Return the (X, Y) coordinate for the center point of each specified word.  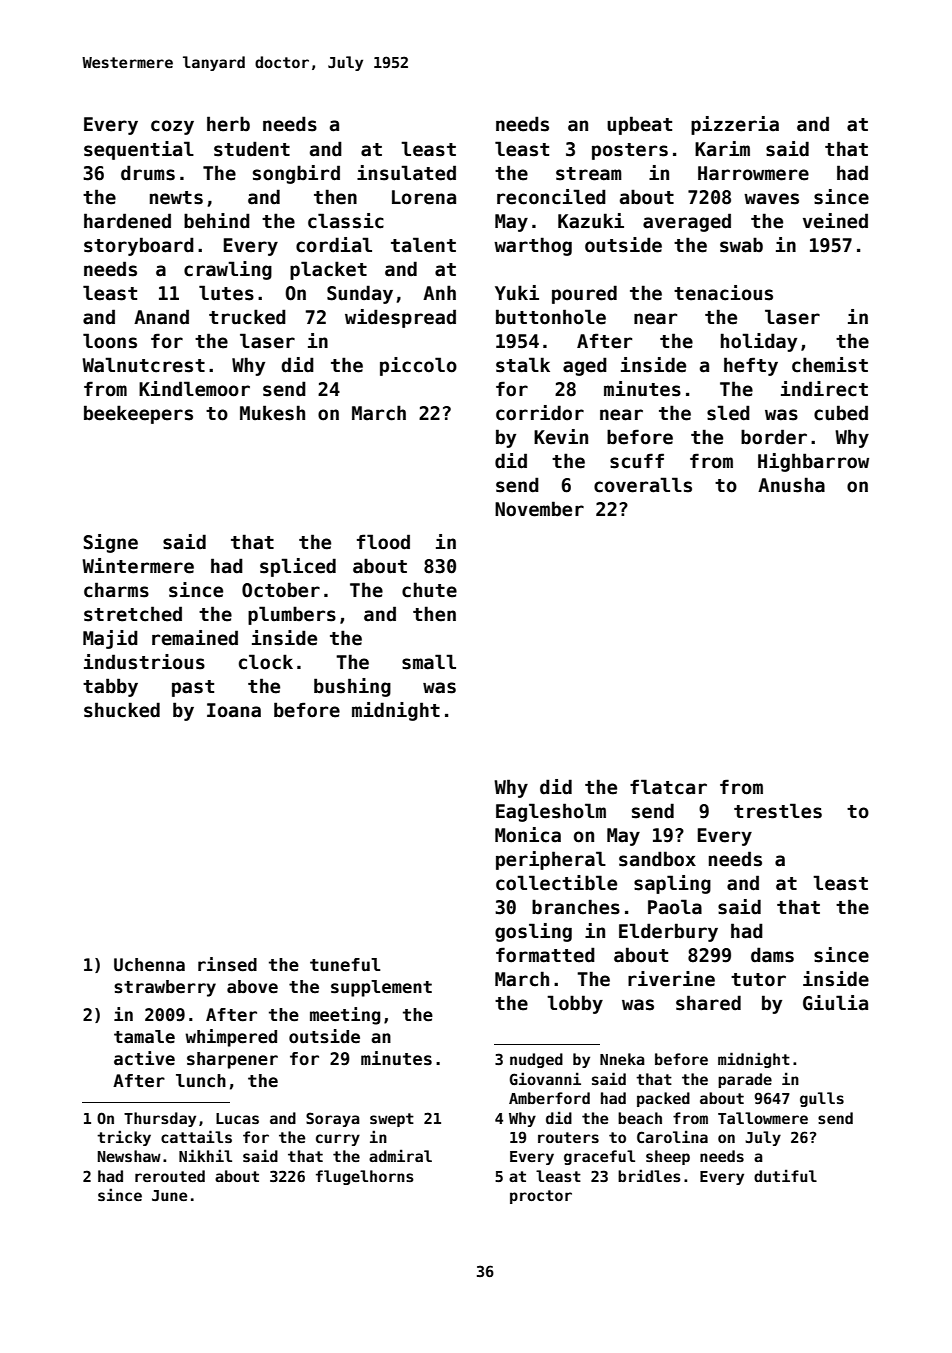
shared (708, 1003)
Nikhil (205, 1155)
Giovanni (545, 1078)
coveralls (643, 485)
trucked (247, 317)
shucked (122, 710)
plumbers (292, 615)
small (429, 662)
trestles (778, 811)
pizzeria (735, 125)
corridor (540, 413)
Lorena (424, 197)
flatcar (668, 787)
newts (176, 198)
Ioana (234, 710)
